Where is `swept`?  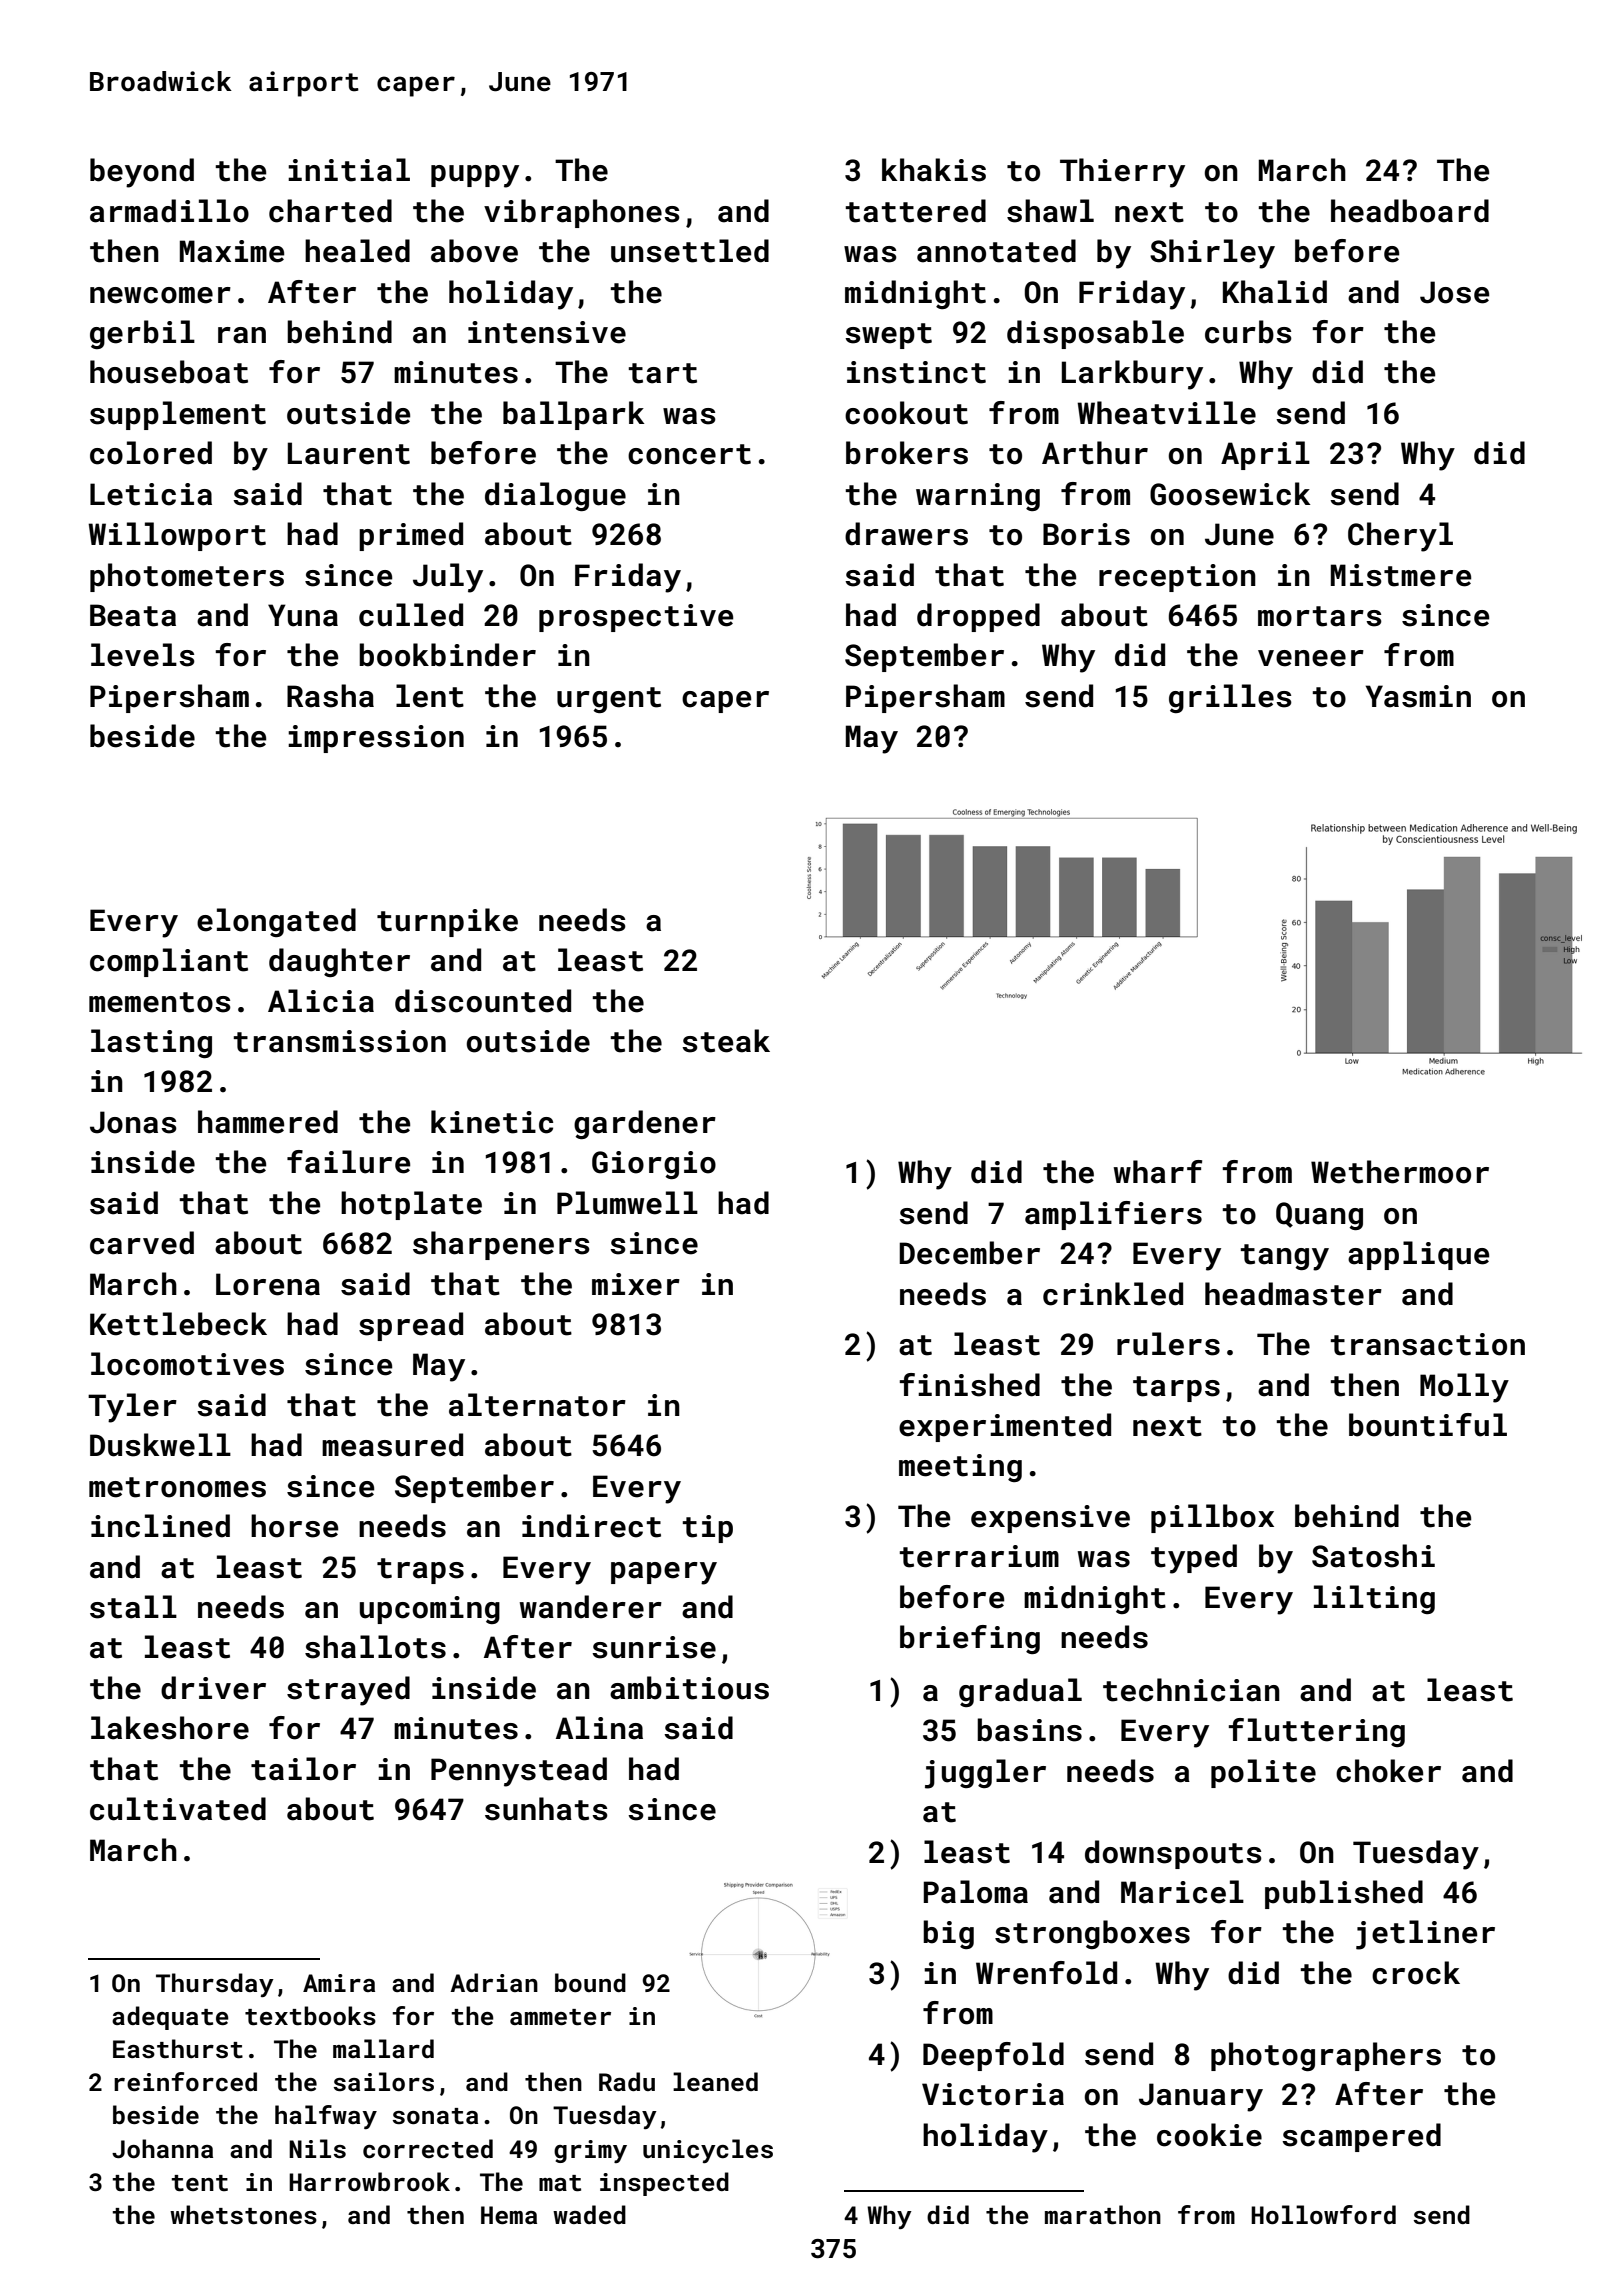
swept is located at coordinates (888, 336).
